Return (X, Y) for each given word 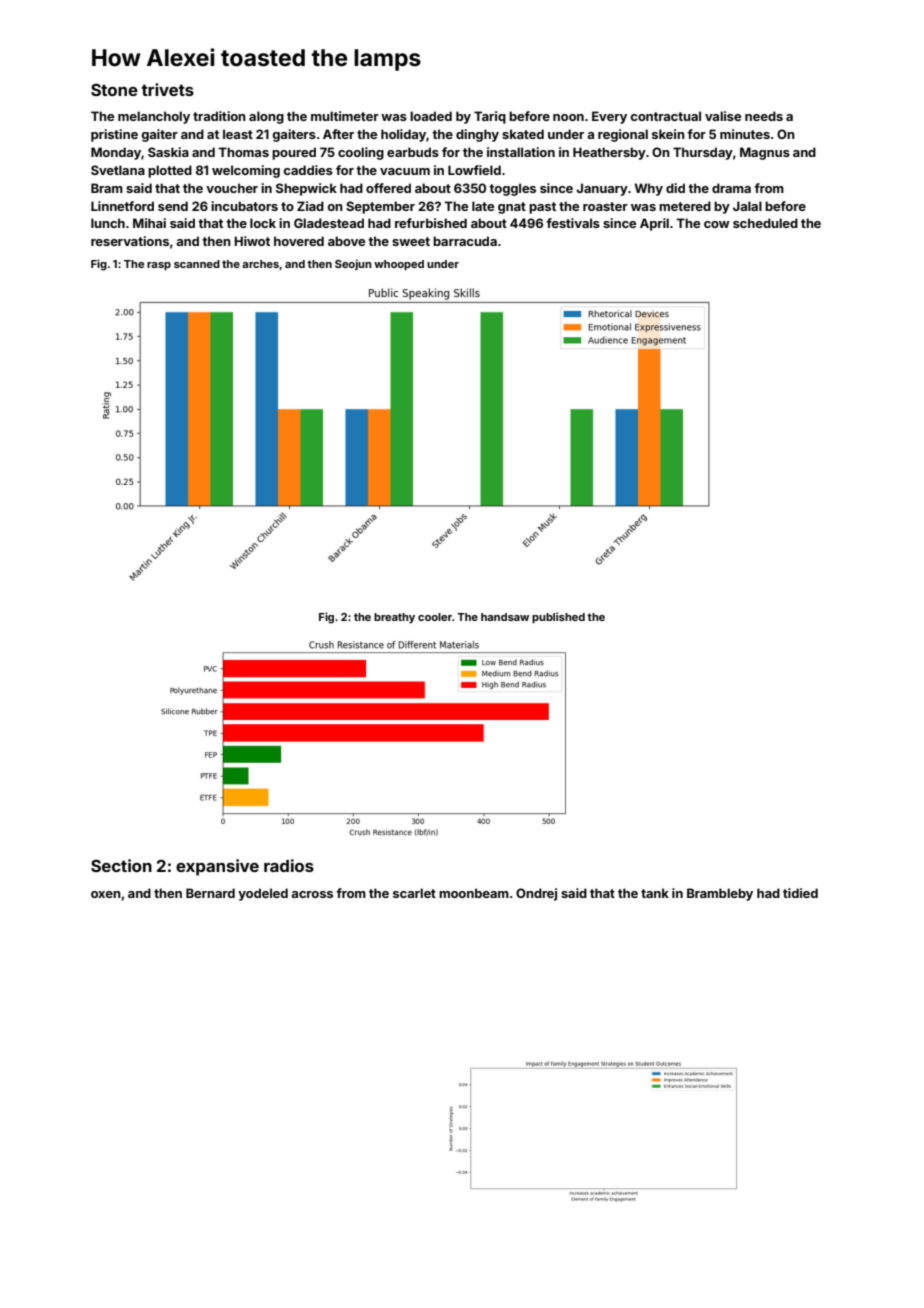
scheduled (765, 223)
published (558, 618)
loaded (431, 116)
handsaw (505, 617)
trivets (167, 89)
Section (121, 865)
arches (260, 264)
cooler (435, 617)
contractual (665, 116)
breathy (394, 618)
